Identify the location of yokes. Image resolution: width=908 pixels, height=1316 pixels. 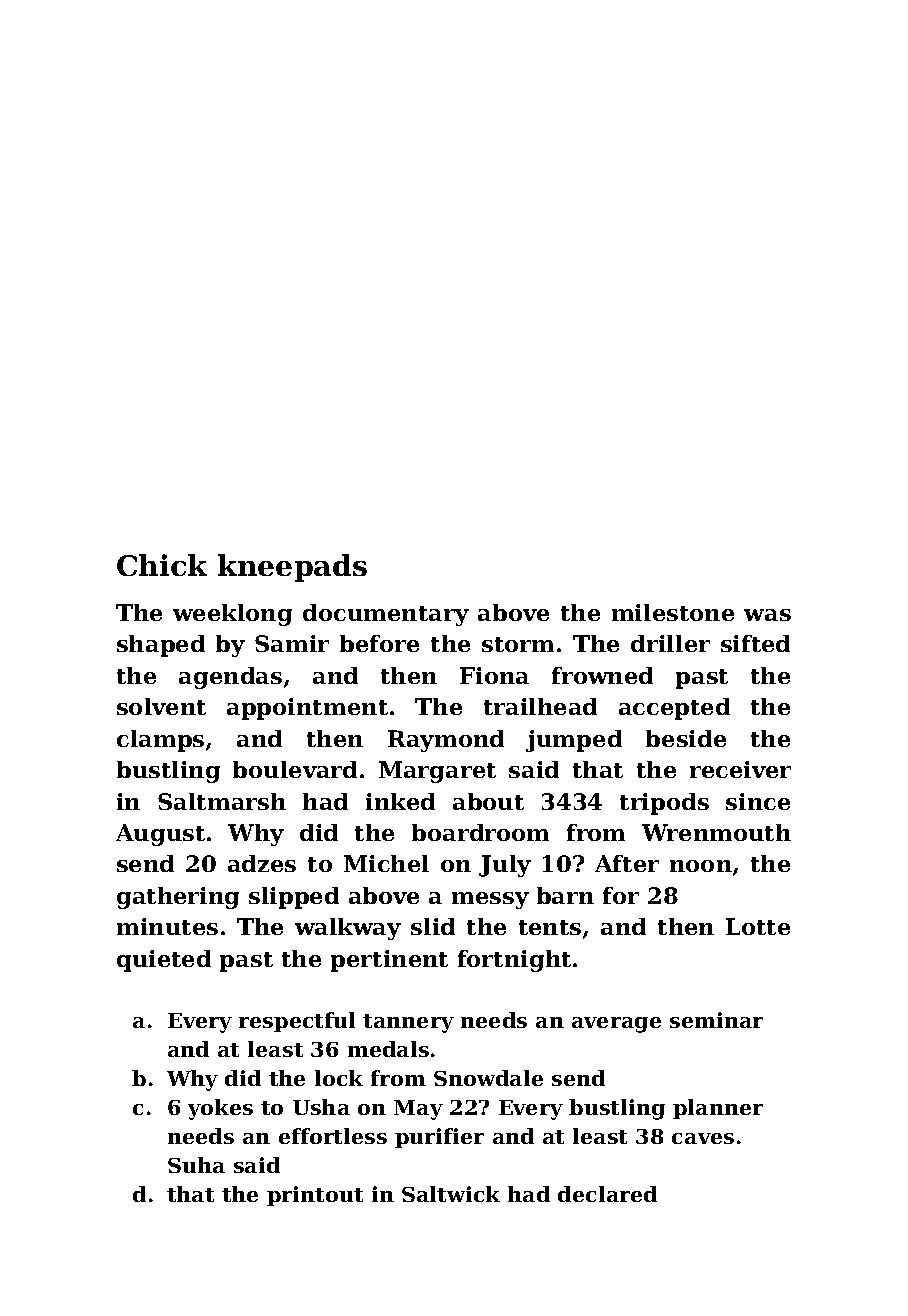
(220, 1109).
